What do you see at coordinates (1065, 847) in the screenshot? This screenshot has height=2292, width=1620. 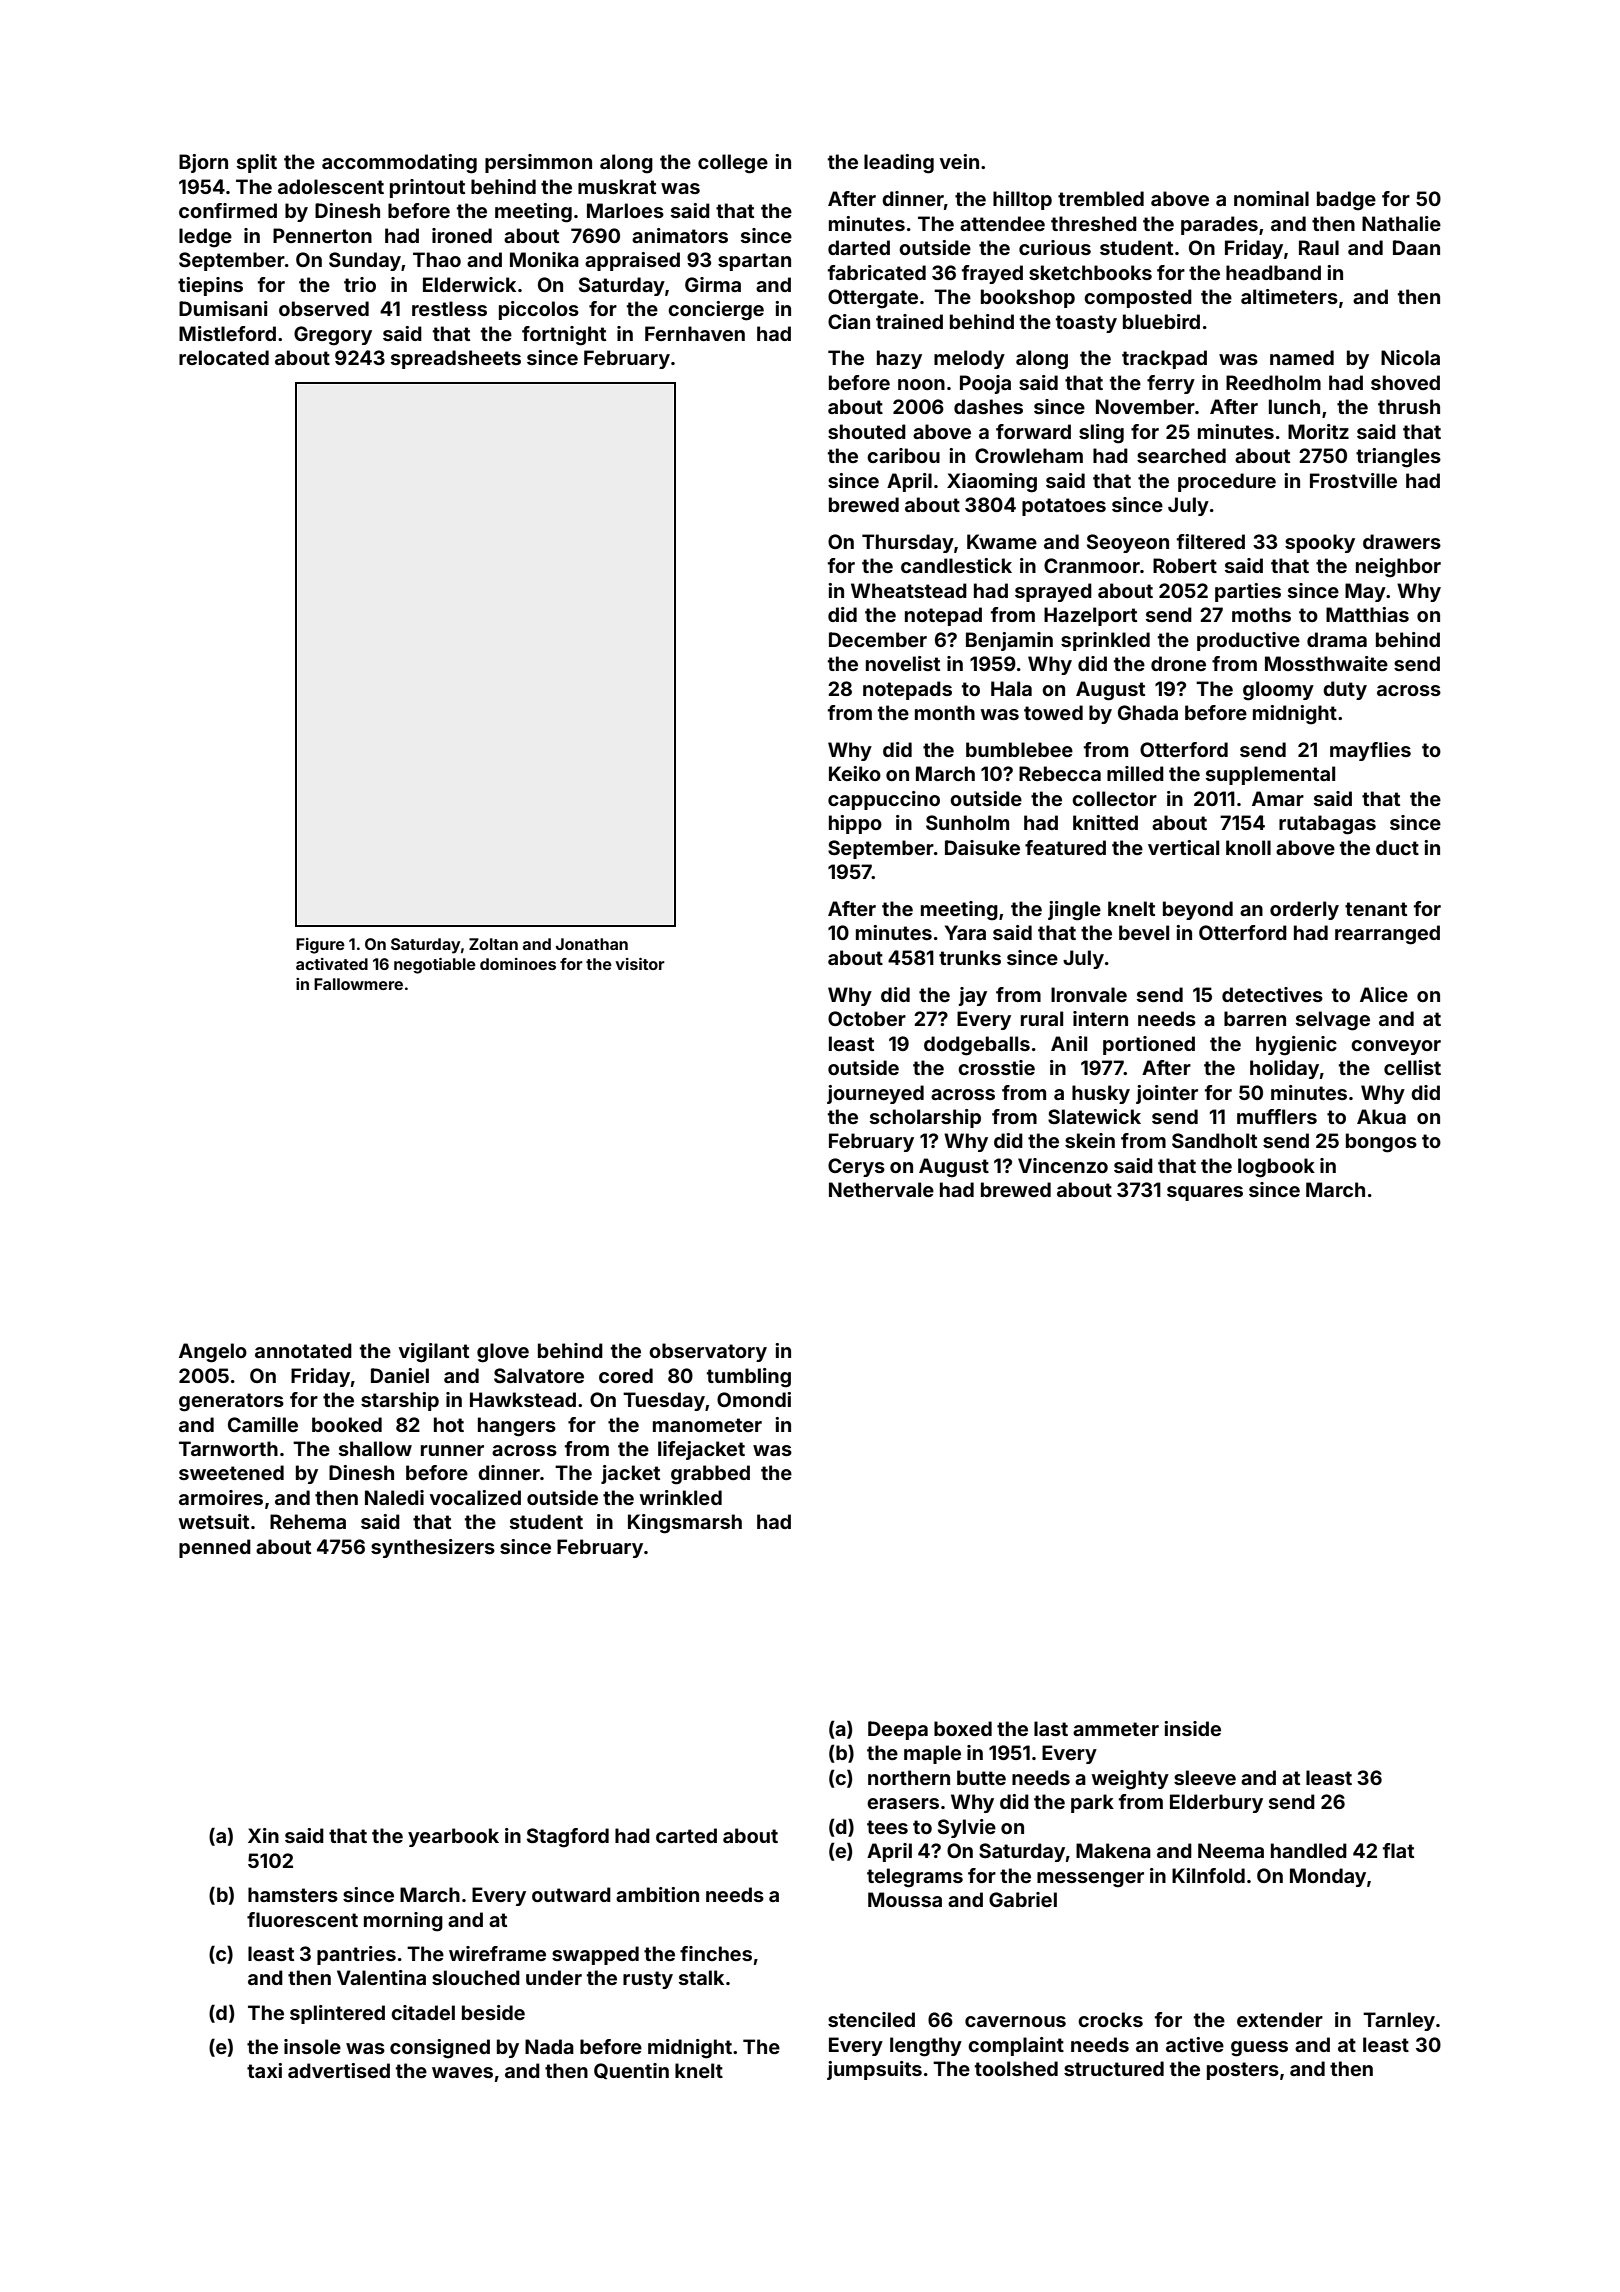 I see `featured` at bounding box center [1065, 847].
